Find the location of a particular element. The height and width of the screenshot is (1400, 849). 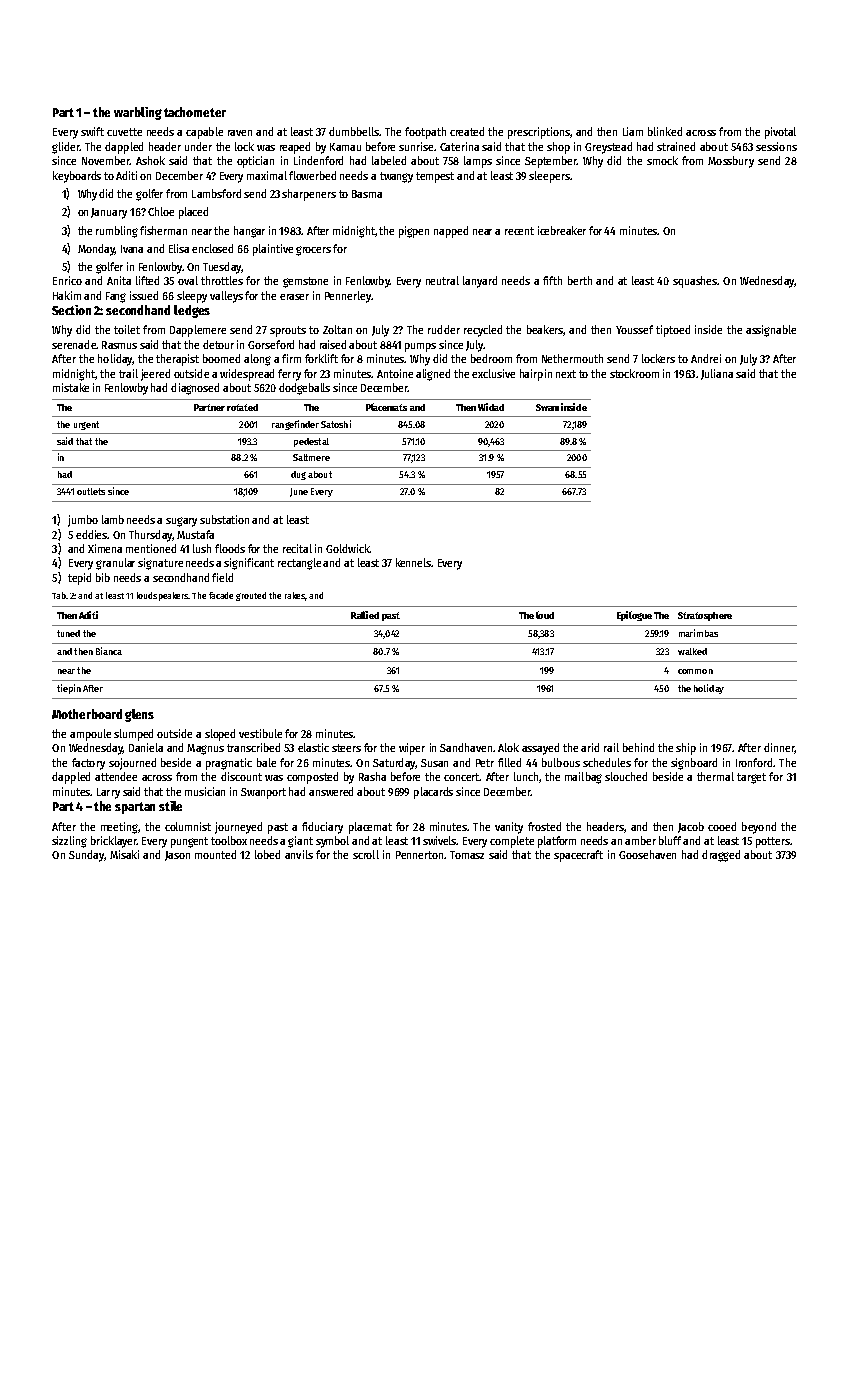

pivotal is located at coordinates (780, 133).
